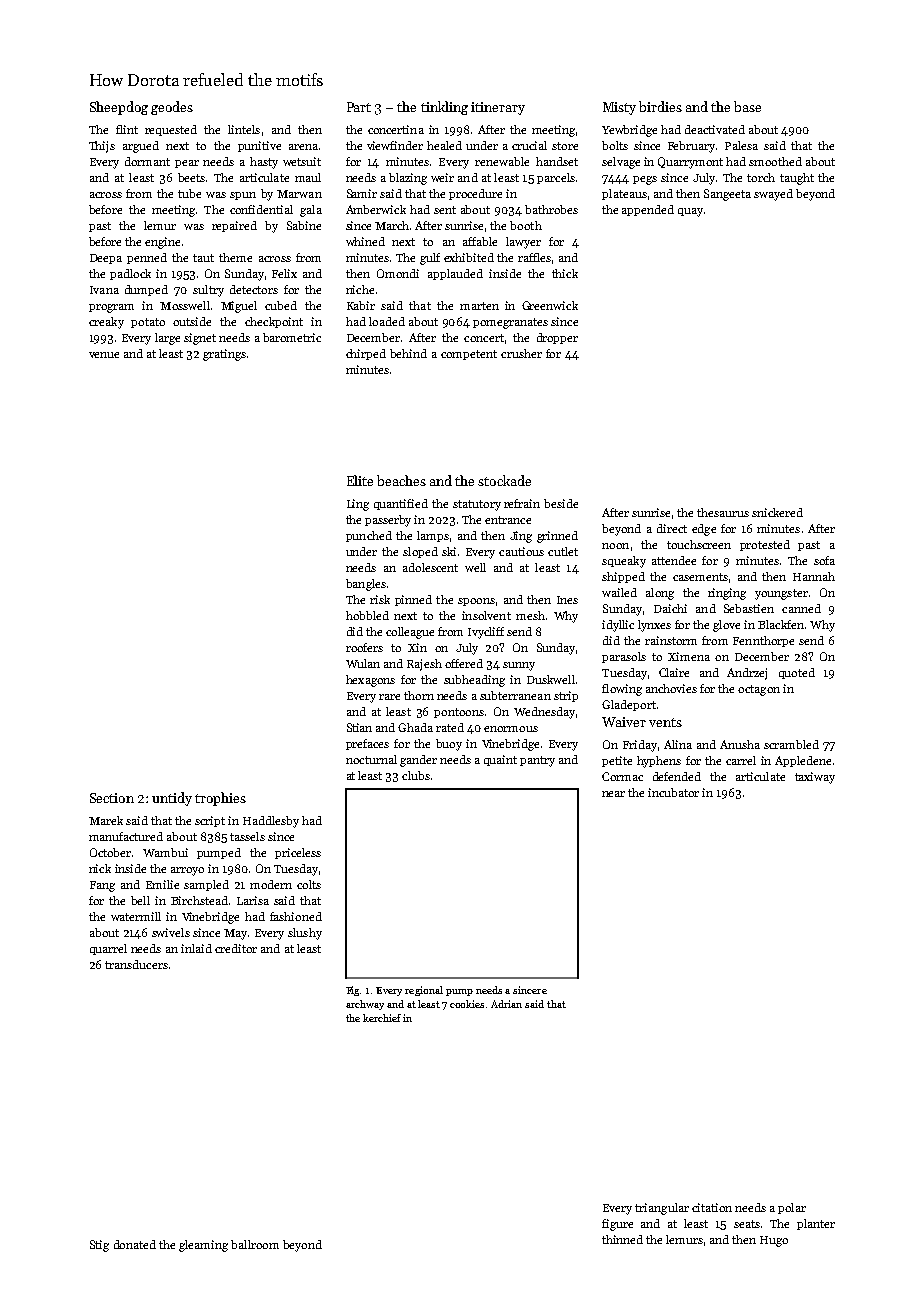 The width and height of the document is (924, 1308). What do you see at coordinates (774, 1241) in the document?
I see `Hugo` at bounding box center [774, 1241].
